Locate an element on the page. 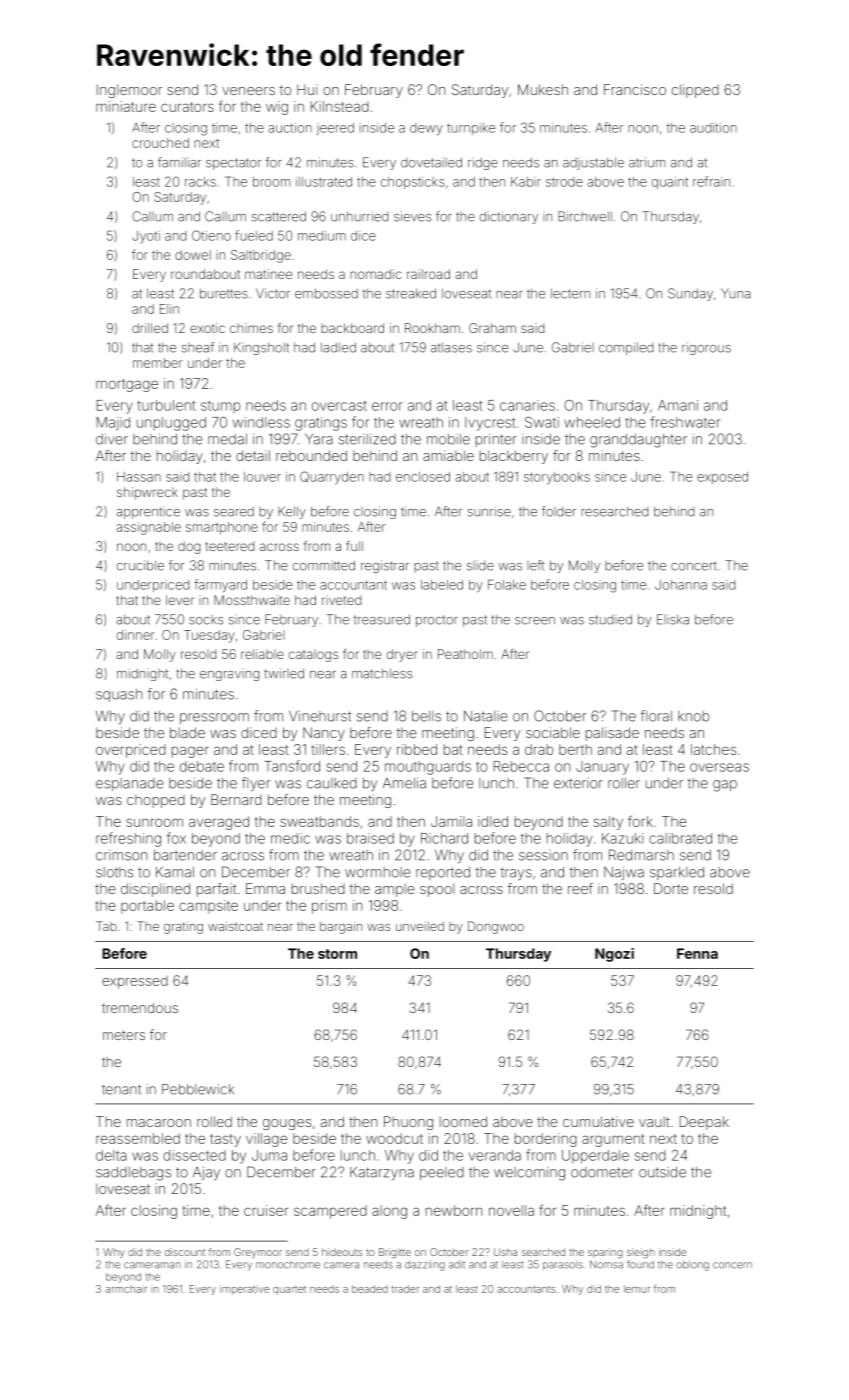 The height and width of the page is (1400, 849). folder is located at coordinates (559, 511).
